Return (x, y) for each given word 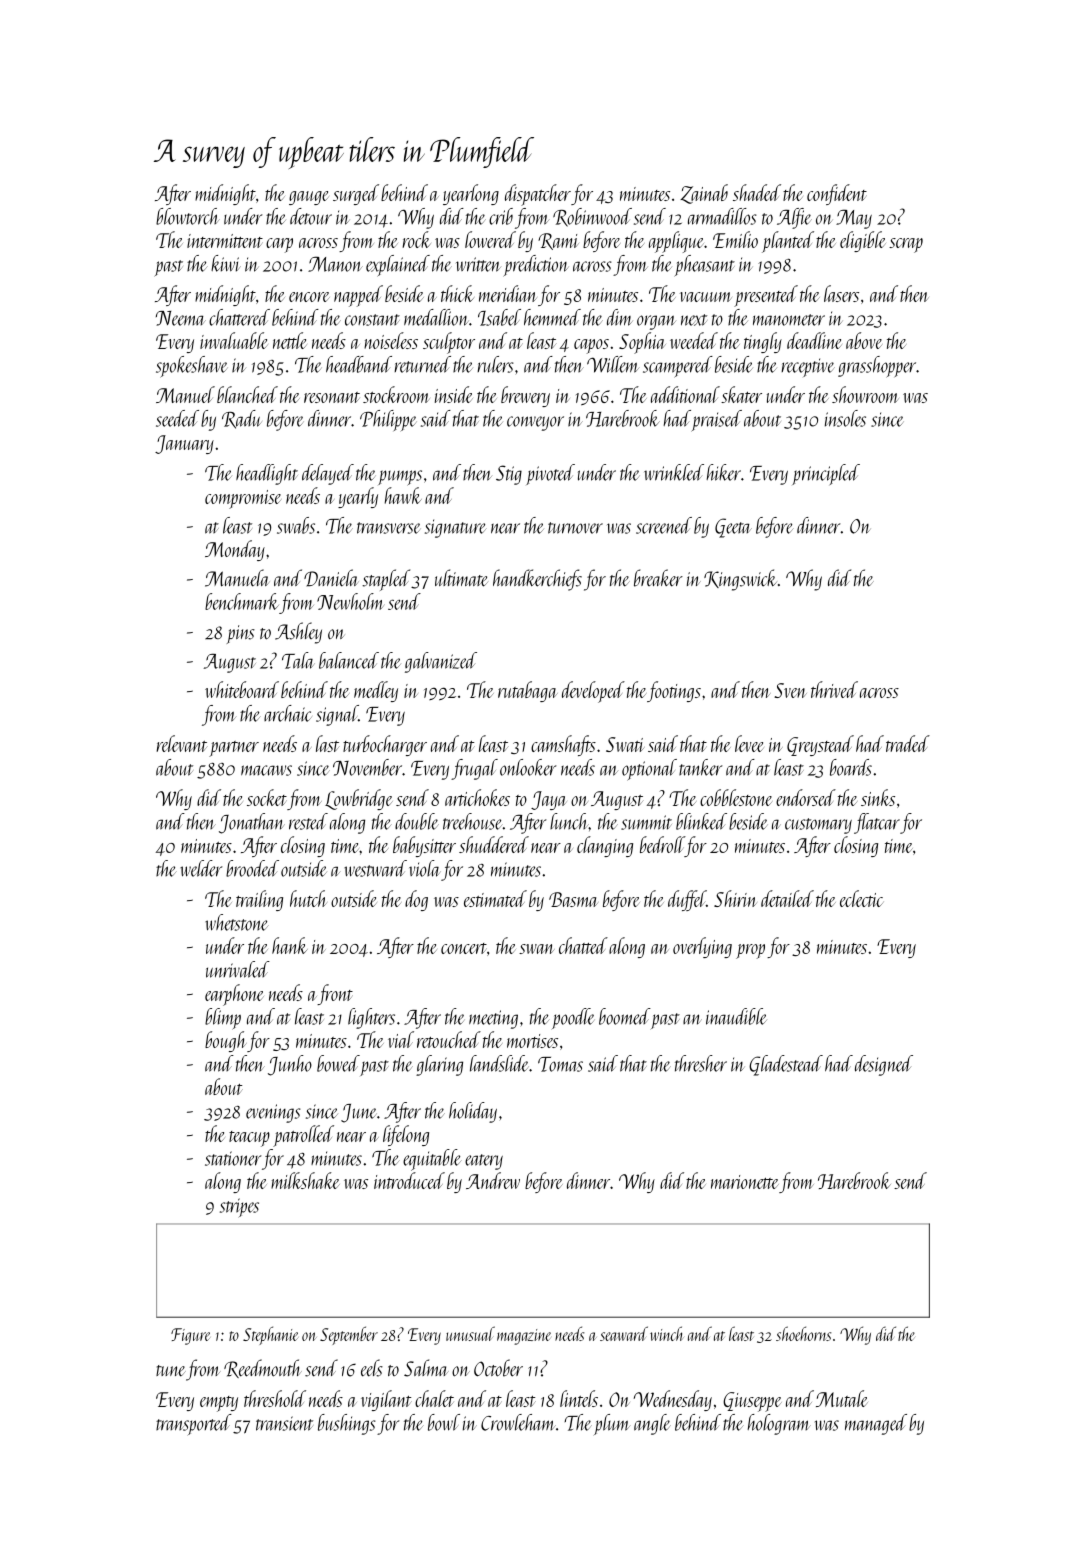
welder (201, 868)
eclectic (861, 898)
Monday (235, 550)
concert (464, 948)
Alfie (794, 218)
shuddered (494, 844)
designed (884, 1065)
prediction (535, 266)
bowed (338, 1063)
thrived (834, 689)
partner (234, 749)
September (349, 1335)
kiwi (226, 263)
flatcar (877, 823)
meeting (493, 1019)
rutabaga (528, 691)
